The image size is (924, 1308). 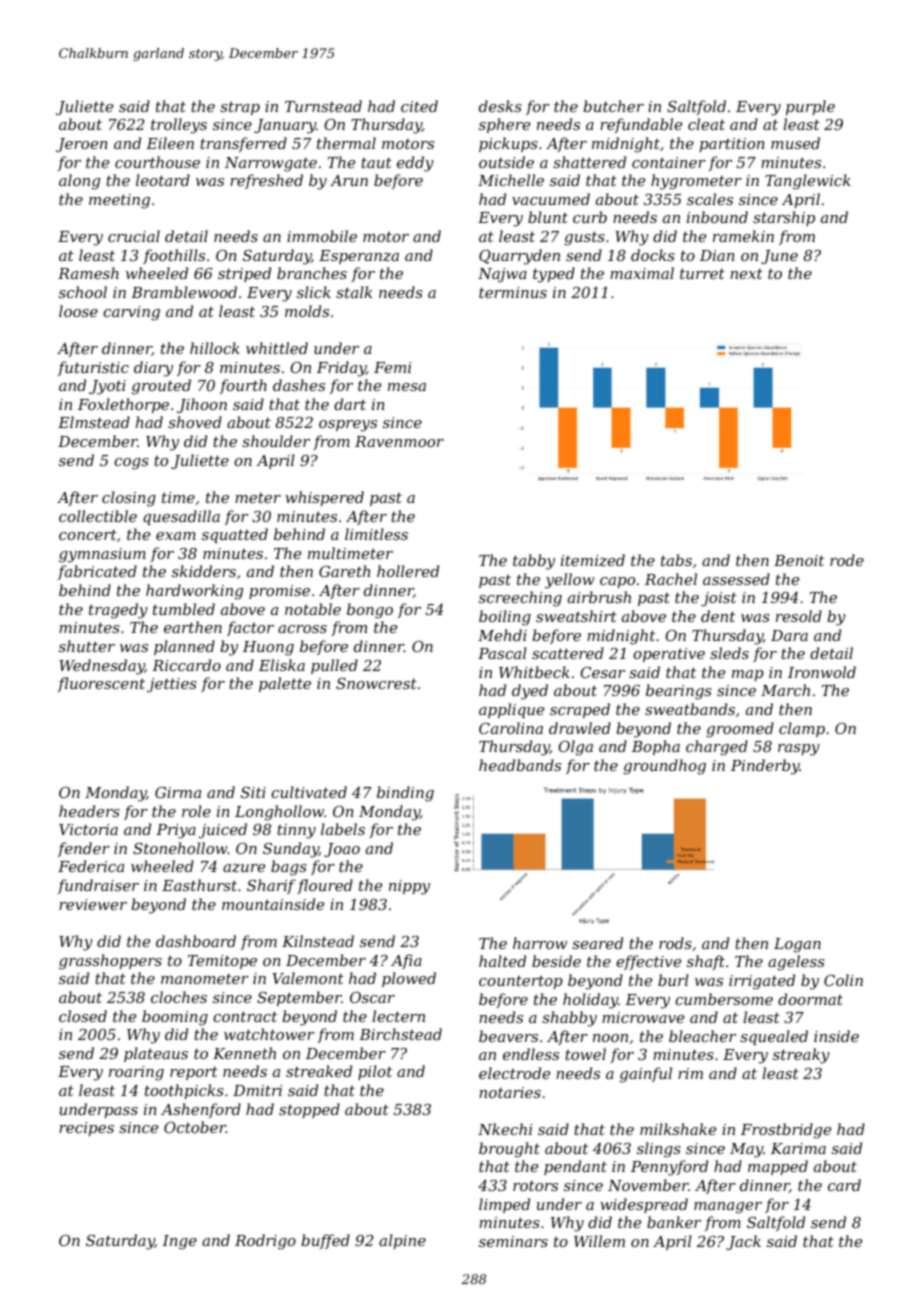 I want to click on Turnstead, so click(x=323, y=106).
